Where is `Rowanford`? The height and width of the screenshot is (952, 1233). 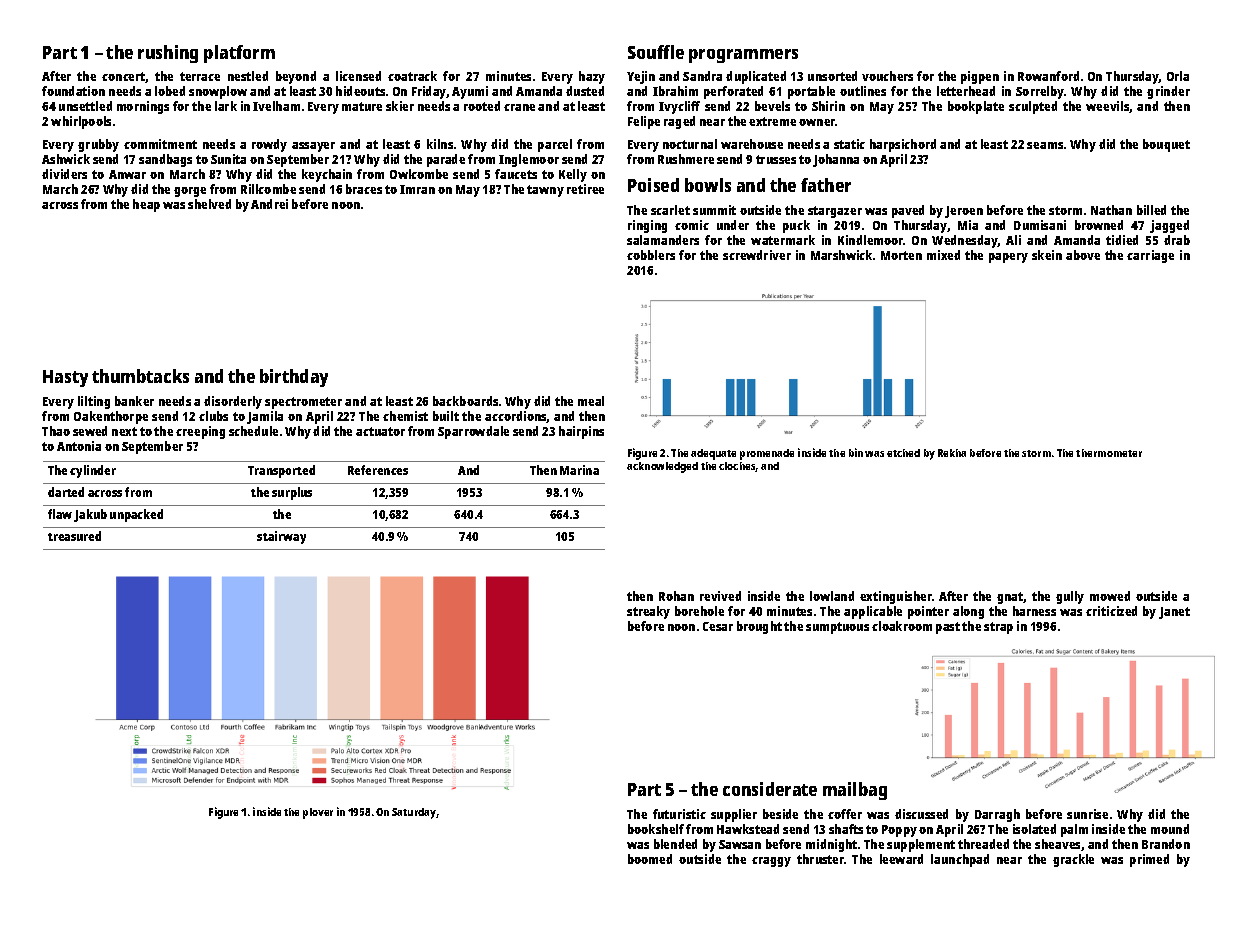
Rowanford is located at coordinates (1048, 76).
